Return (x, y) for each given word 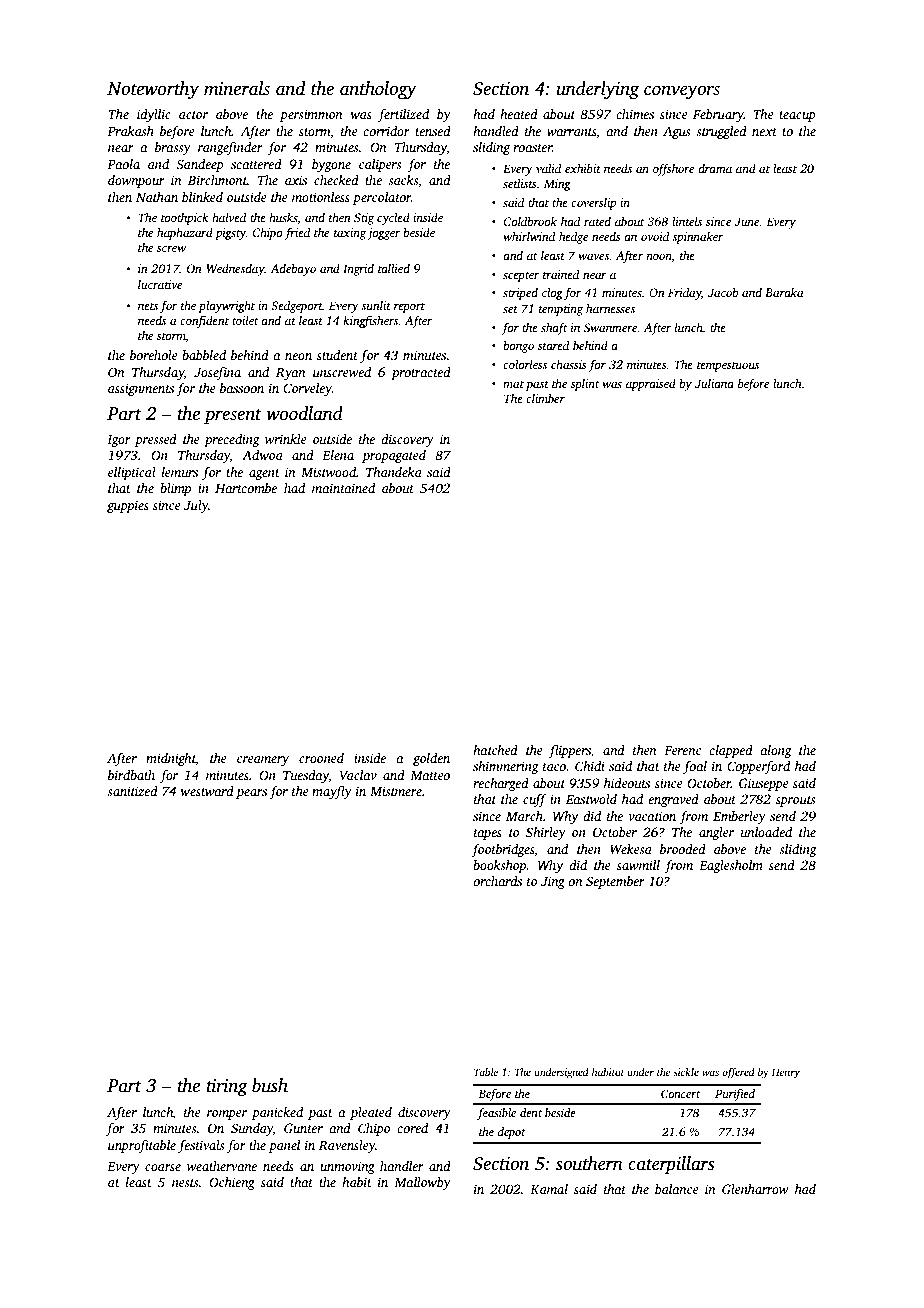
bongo (518, 347)
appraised (651, 385)
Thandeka (394, 472)
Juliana (714, 383)
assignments (141, 389)
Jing (553, 882)
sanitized (132, 791)
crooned (321, 758)
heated (519, 114)
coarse (163, 1167)
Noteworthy (153, 90)
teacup (797, 116)
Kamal (549, 1189)
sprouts (795, 801)
